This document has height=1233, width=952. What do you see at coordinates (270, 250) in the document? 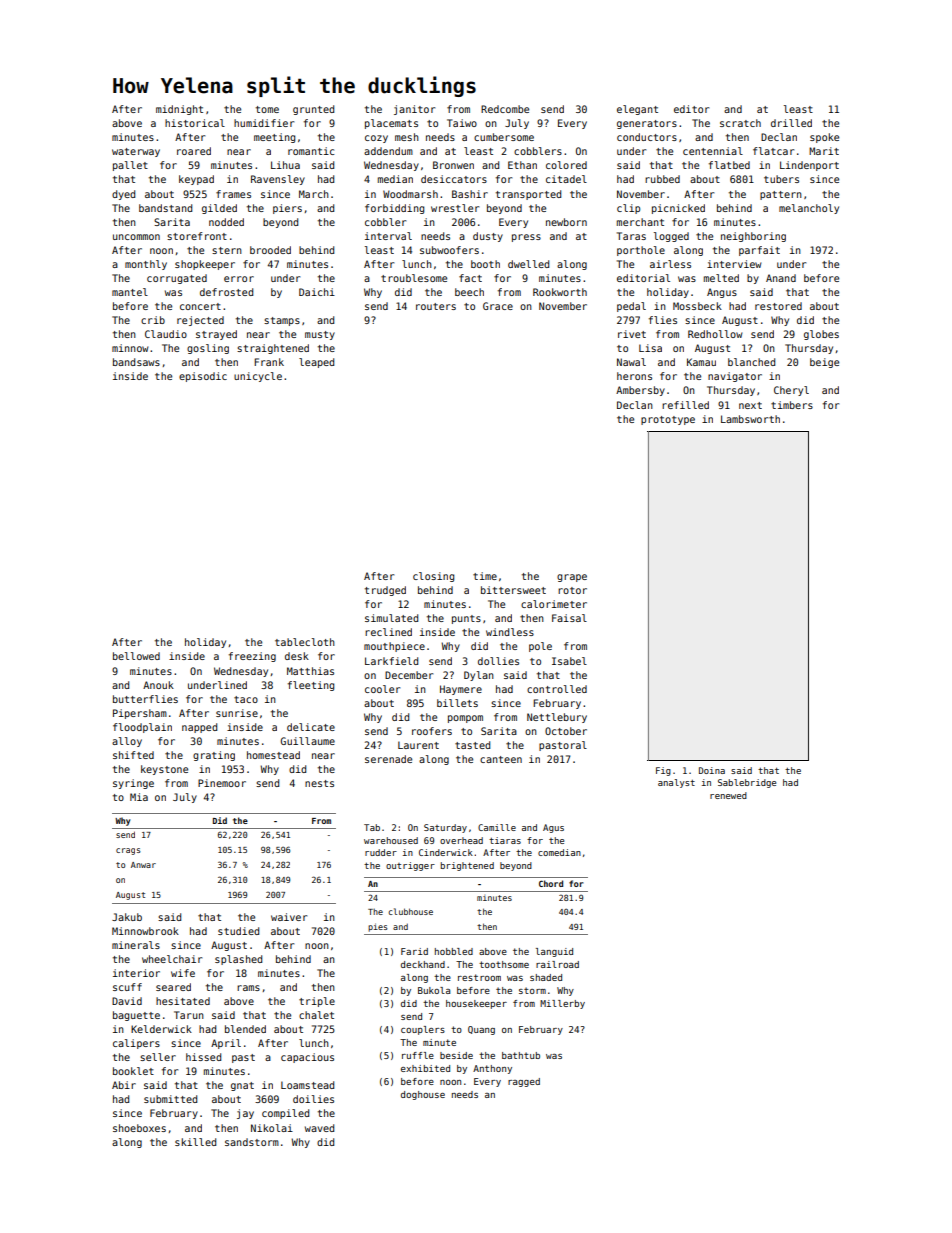
I see `brooded` at bounding box center [270, 250].
